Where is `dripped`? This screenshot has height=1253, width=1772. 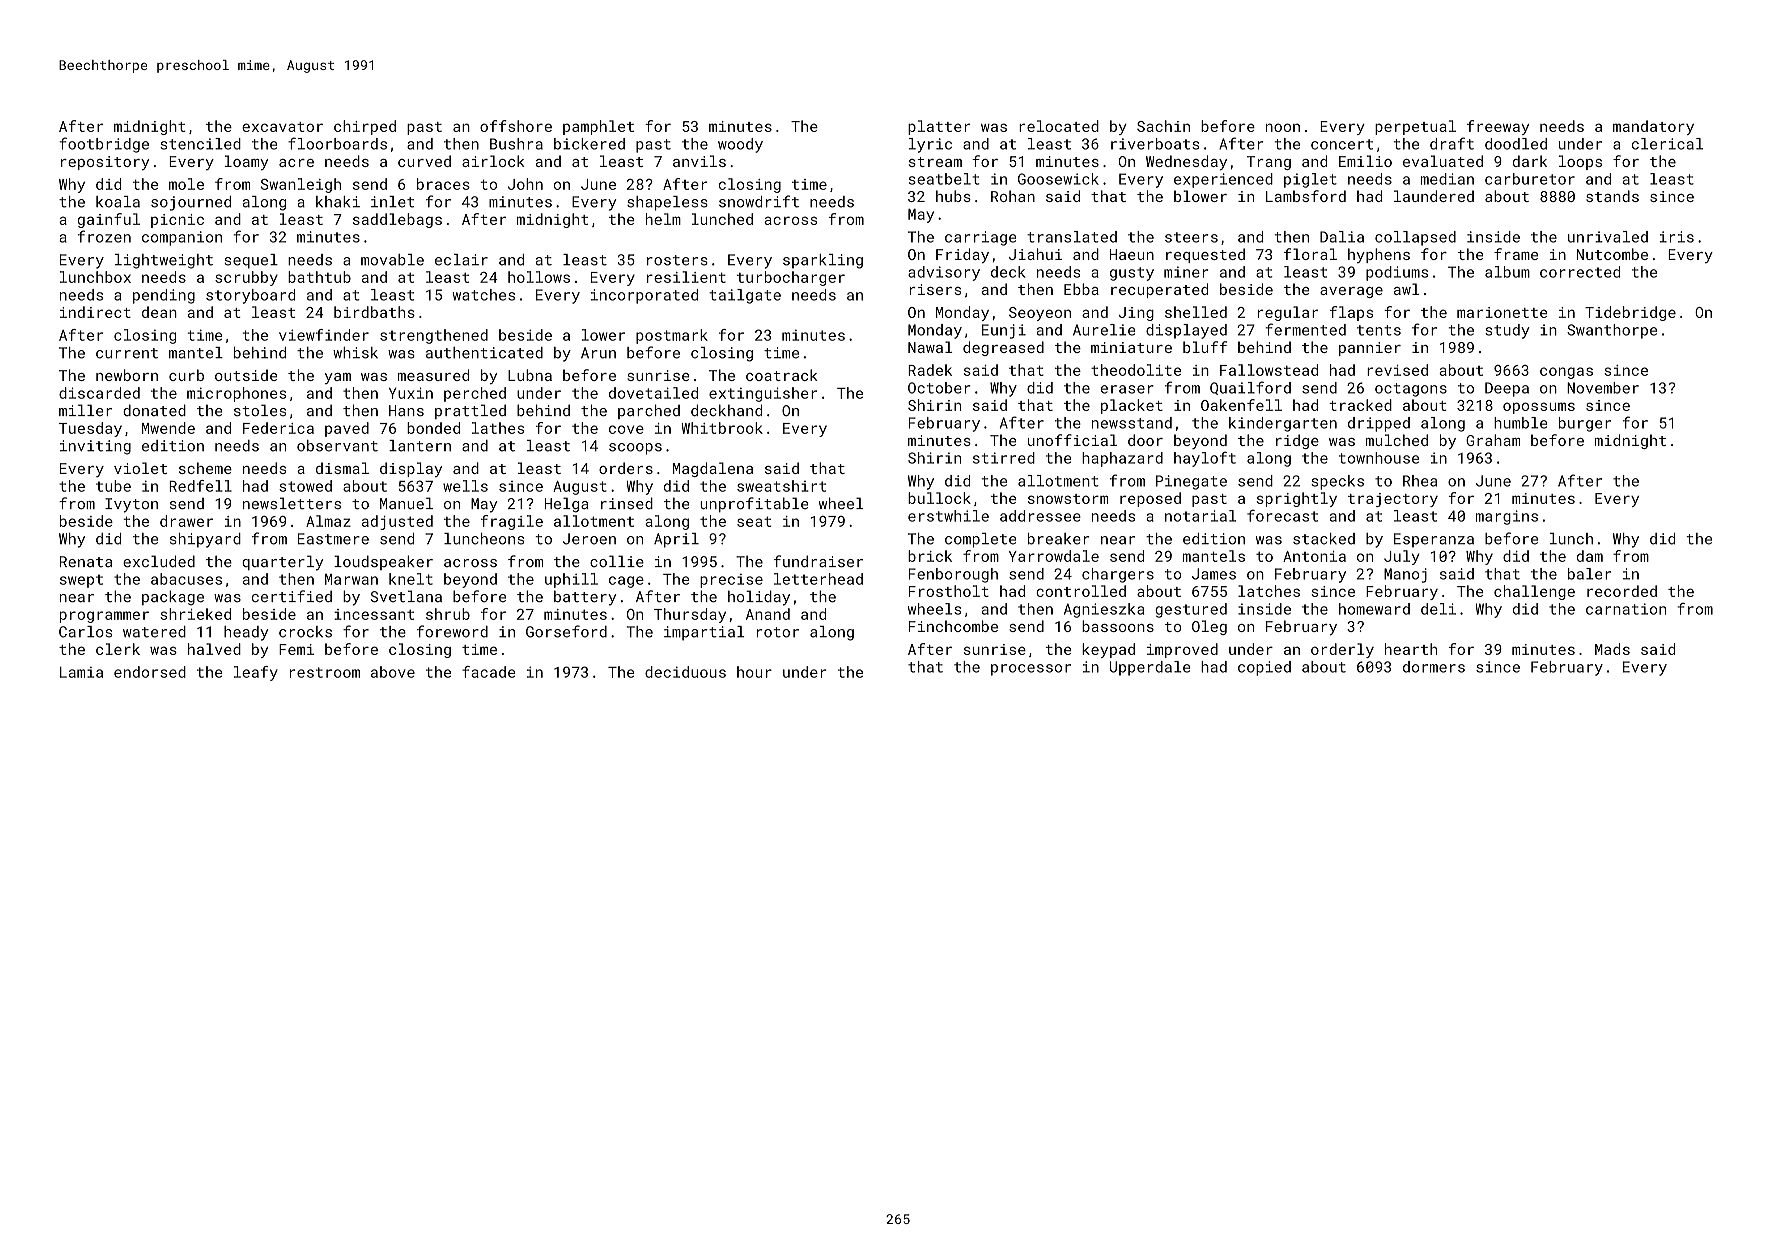 dripped is located at coordinates (1379, 424).
